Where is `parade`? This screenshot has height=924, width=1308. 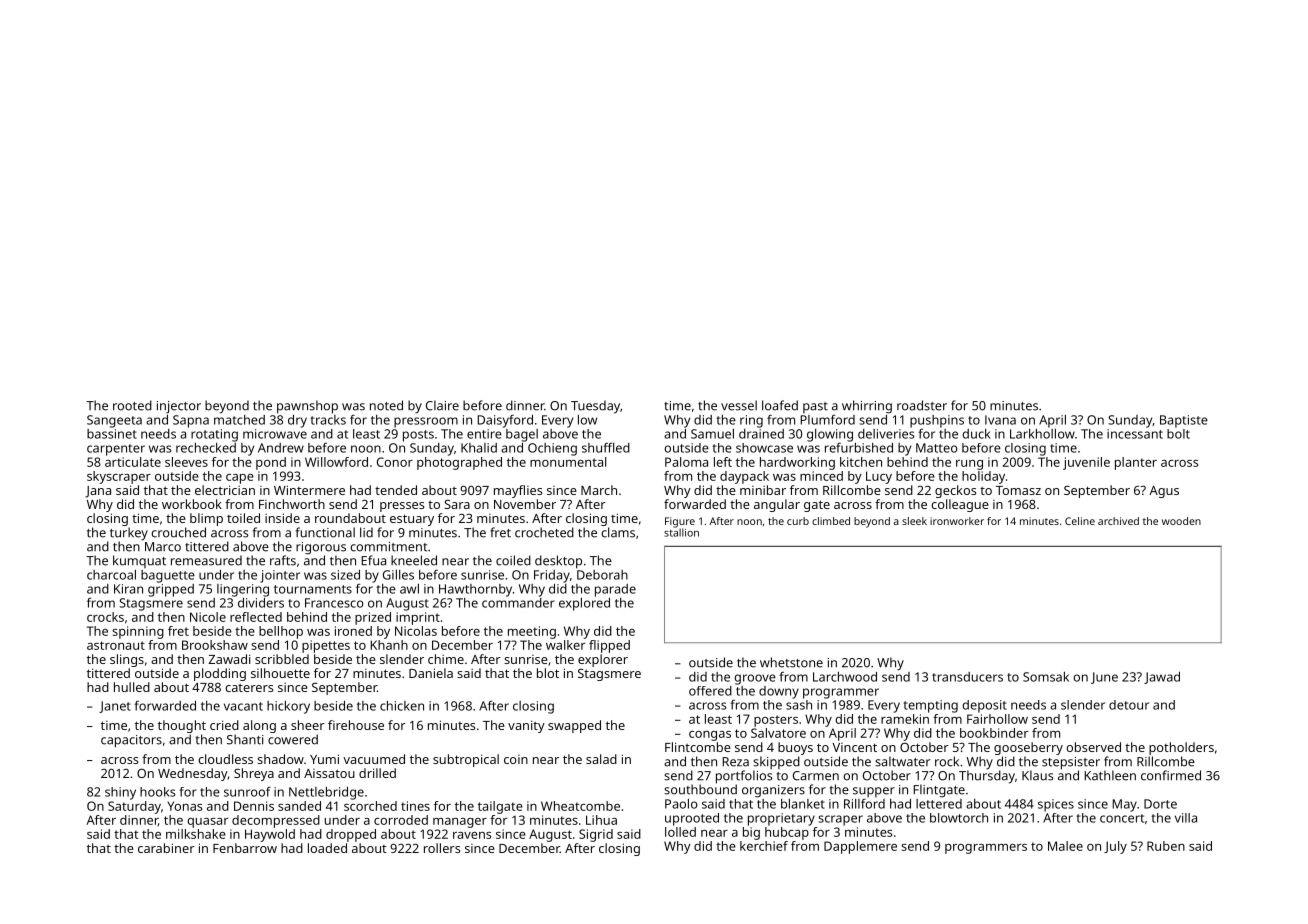
parade is located at coordinates (615, 590).
